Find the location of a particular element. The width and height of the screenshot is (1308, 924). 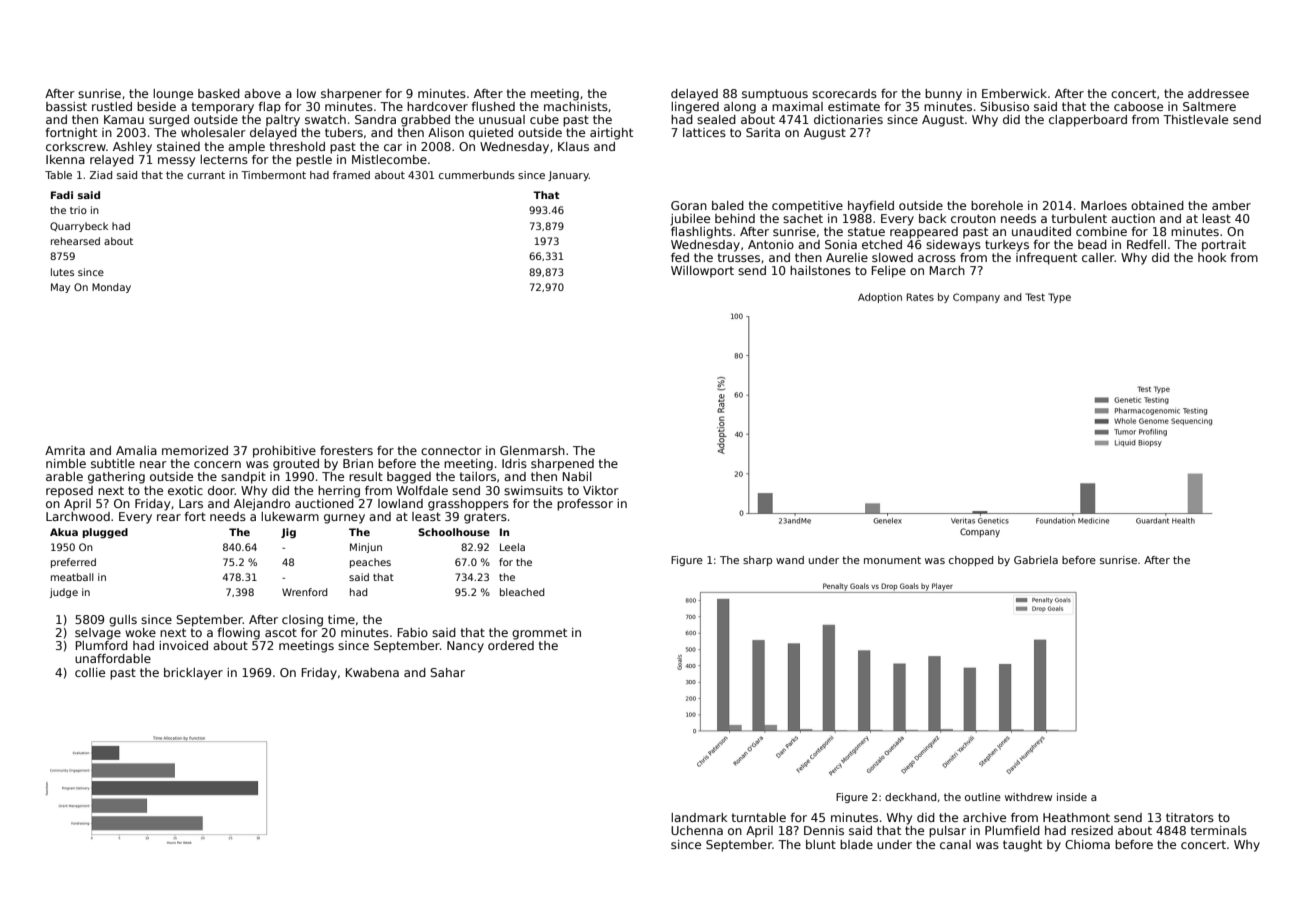

infrequent is located at coordinates (1046, 259).
